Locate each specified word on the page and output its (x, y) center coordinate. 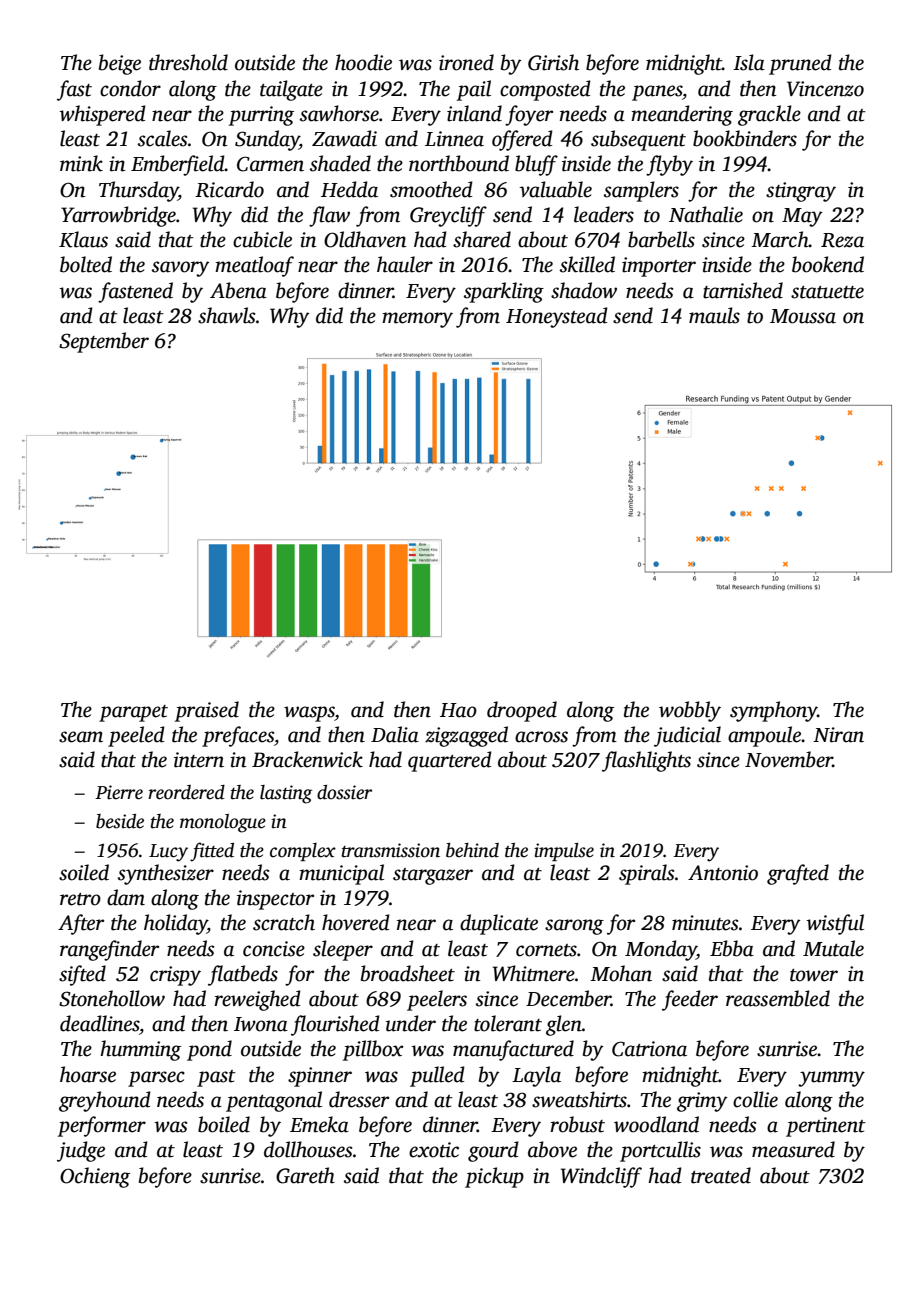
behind (472, 850)
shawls (226, 315)
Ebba (732, 948)
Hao (458, 710)
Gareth (305, 1175)
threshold (188, 62)
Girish (553, 62)
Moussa (803, 316)
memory (417, 320)
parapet (133, 713)
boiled (224, 1124)
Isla (749, 62)
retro (80, 899)
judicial (687, 736)
